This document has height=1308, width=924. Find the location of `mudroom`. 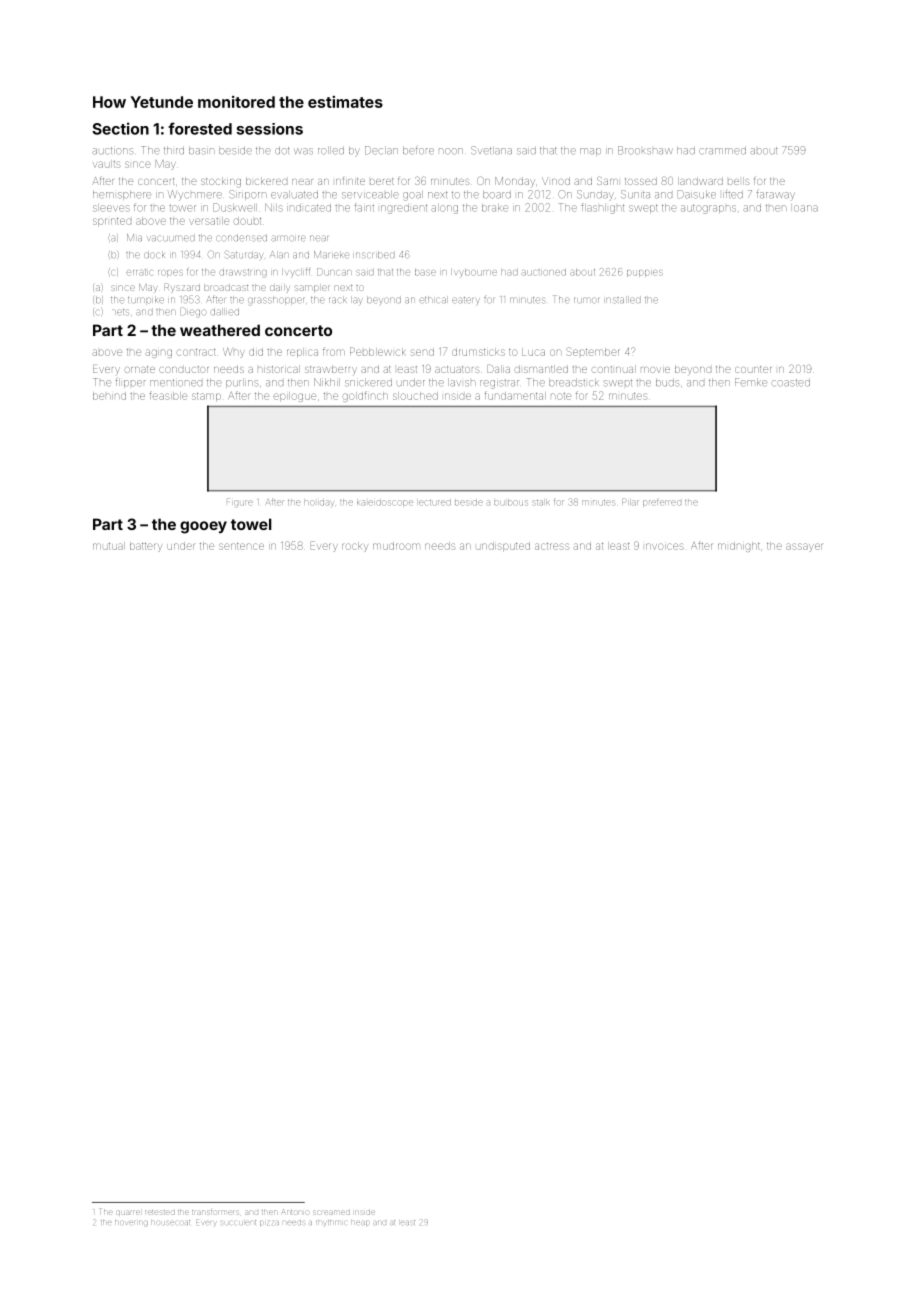

mudroom is located at coordinates (396, 546).
